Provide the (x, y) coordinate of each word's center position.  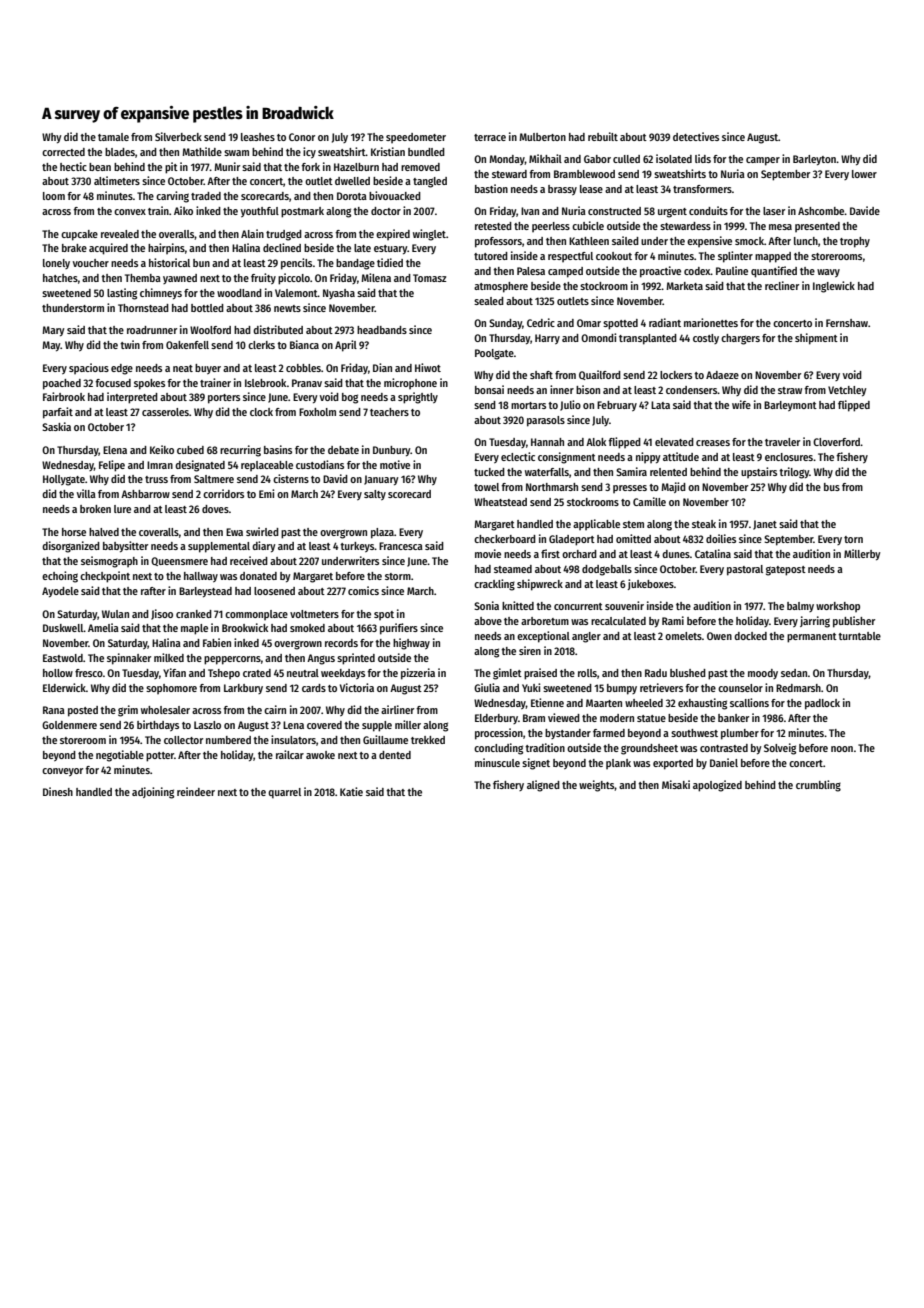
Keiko (162, 449)
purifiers (399, 629)
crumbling (818, 786)
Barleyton (814, 160)
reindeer (196, 791)
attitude (681, 456)
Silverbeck (178, 136)
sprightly (418, 398)
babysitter (125, 547)
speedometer (416, 138)
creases (713, 443)
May (51, 346)
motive (395, 464)
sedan (794, 673)
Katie (351, 791)
